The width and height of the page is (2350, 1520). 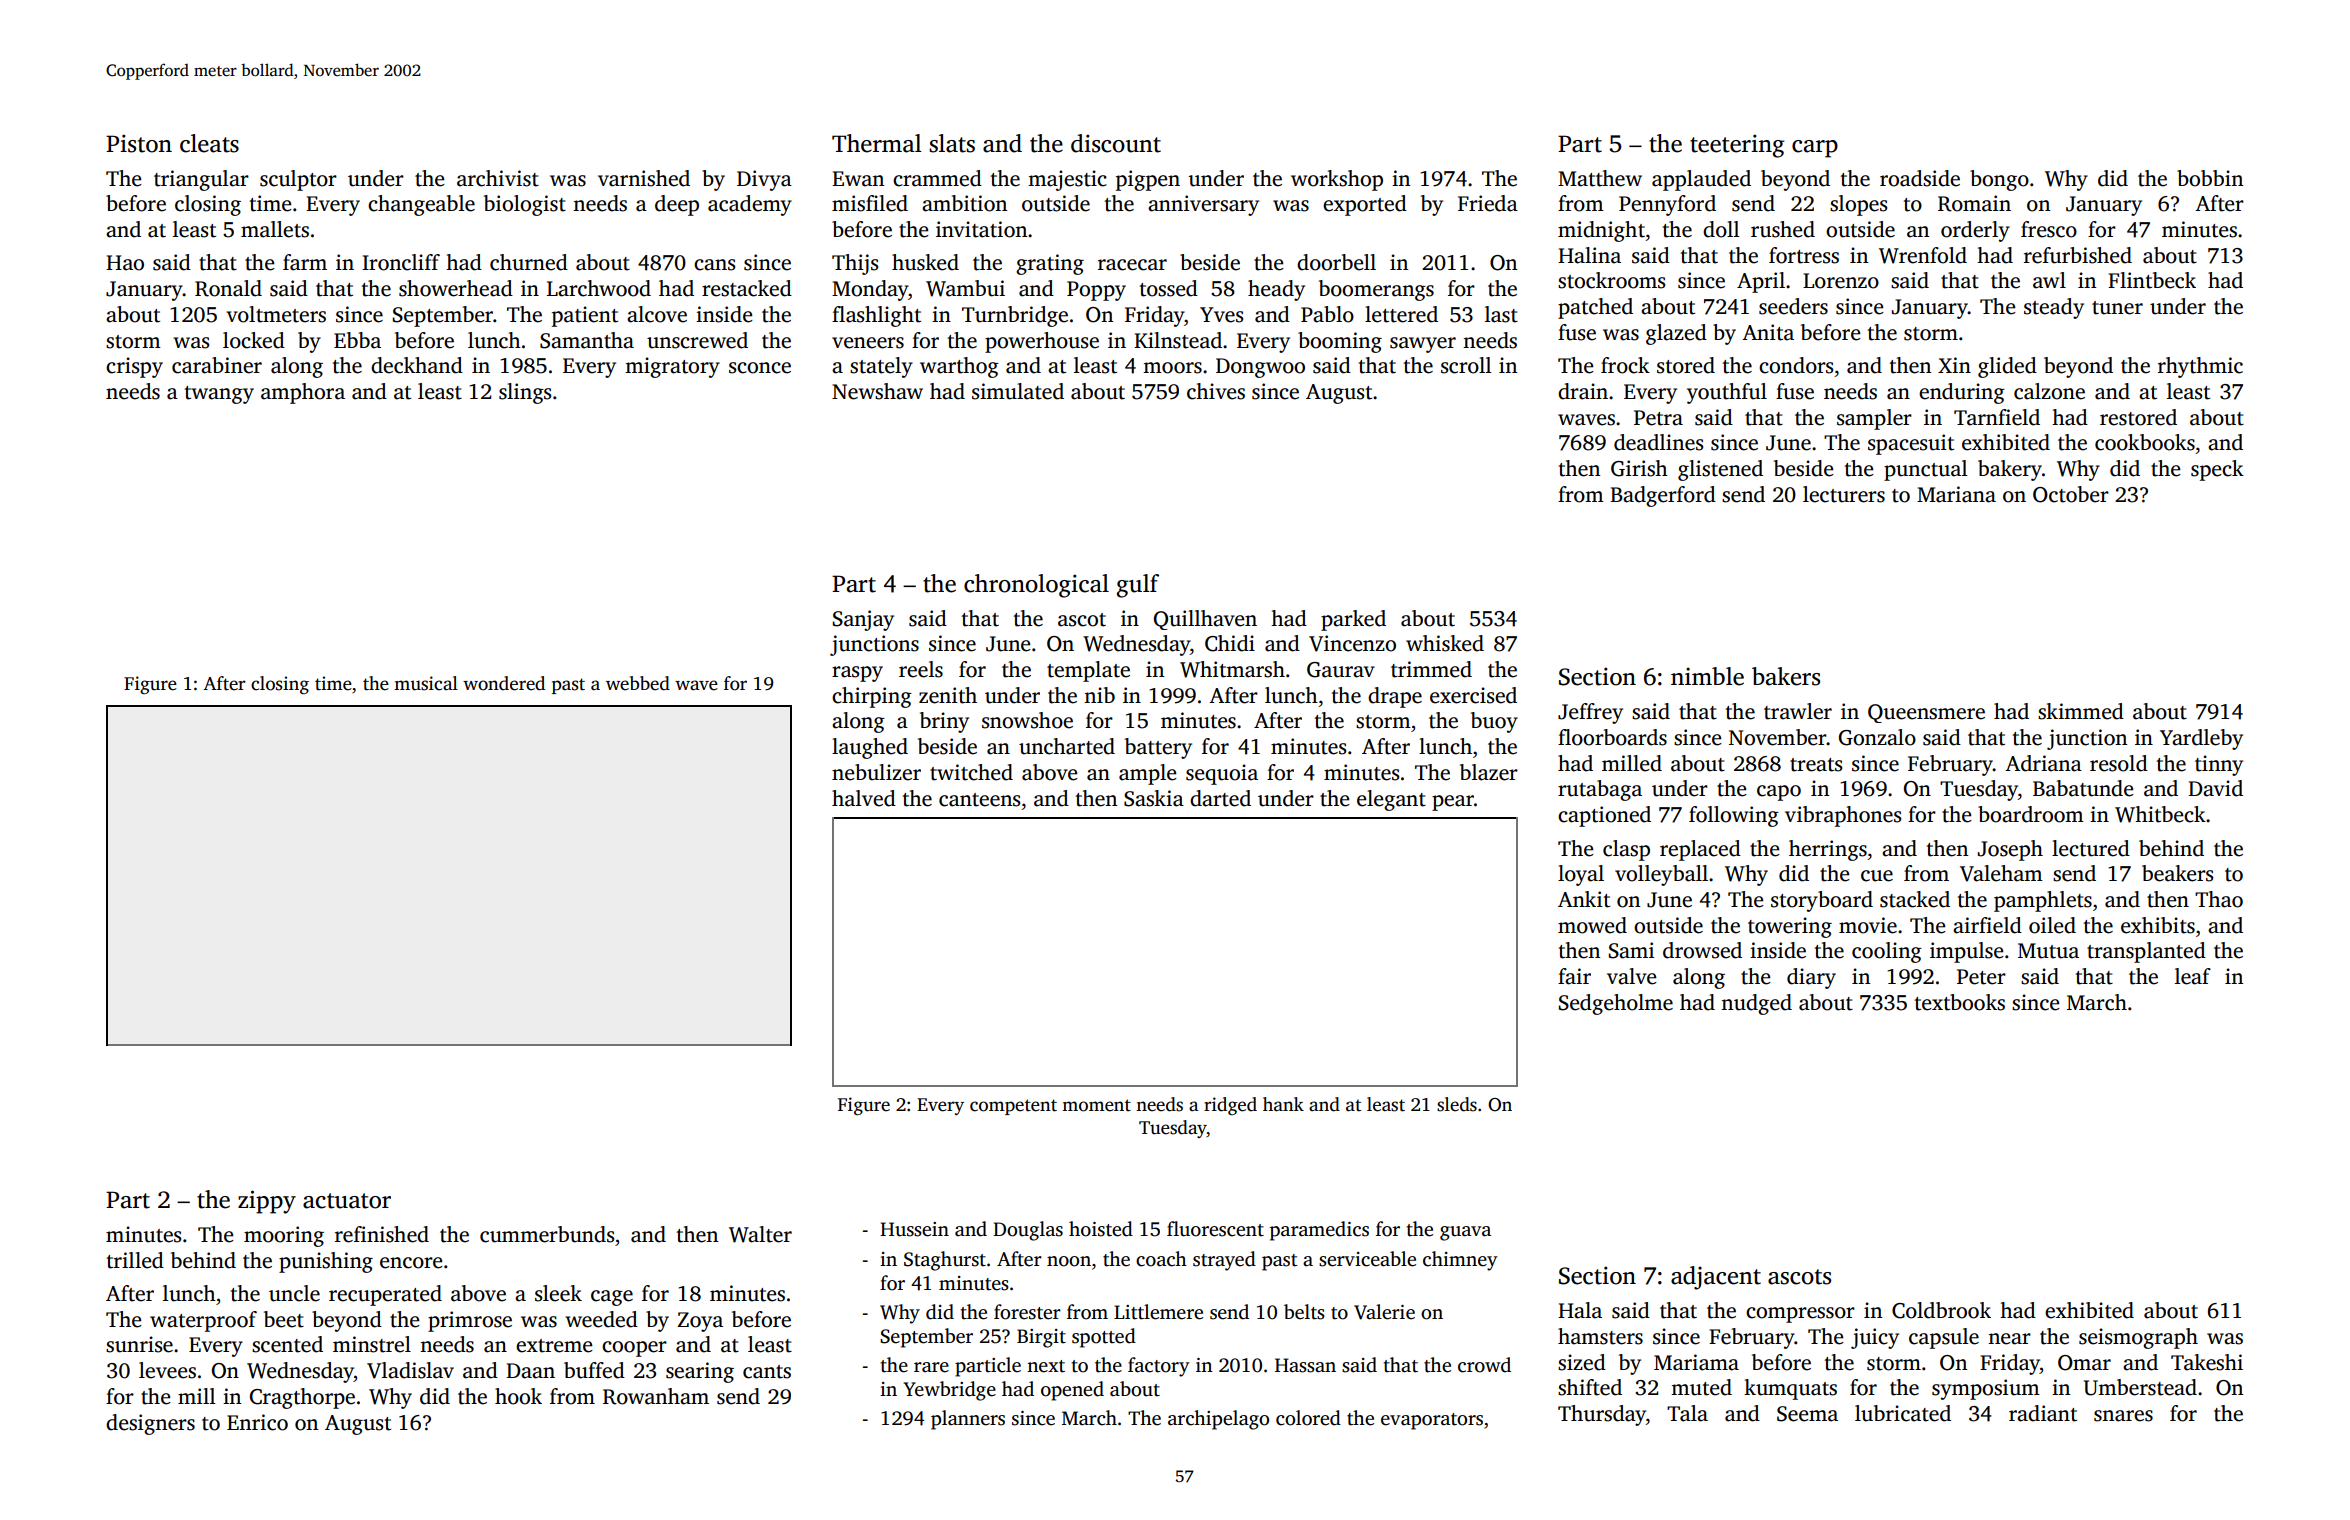 I want to click on fortress, so click(x=1804, y=255).
